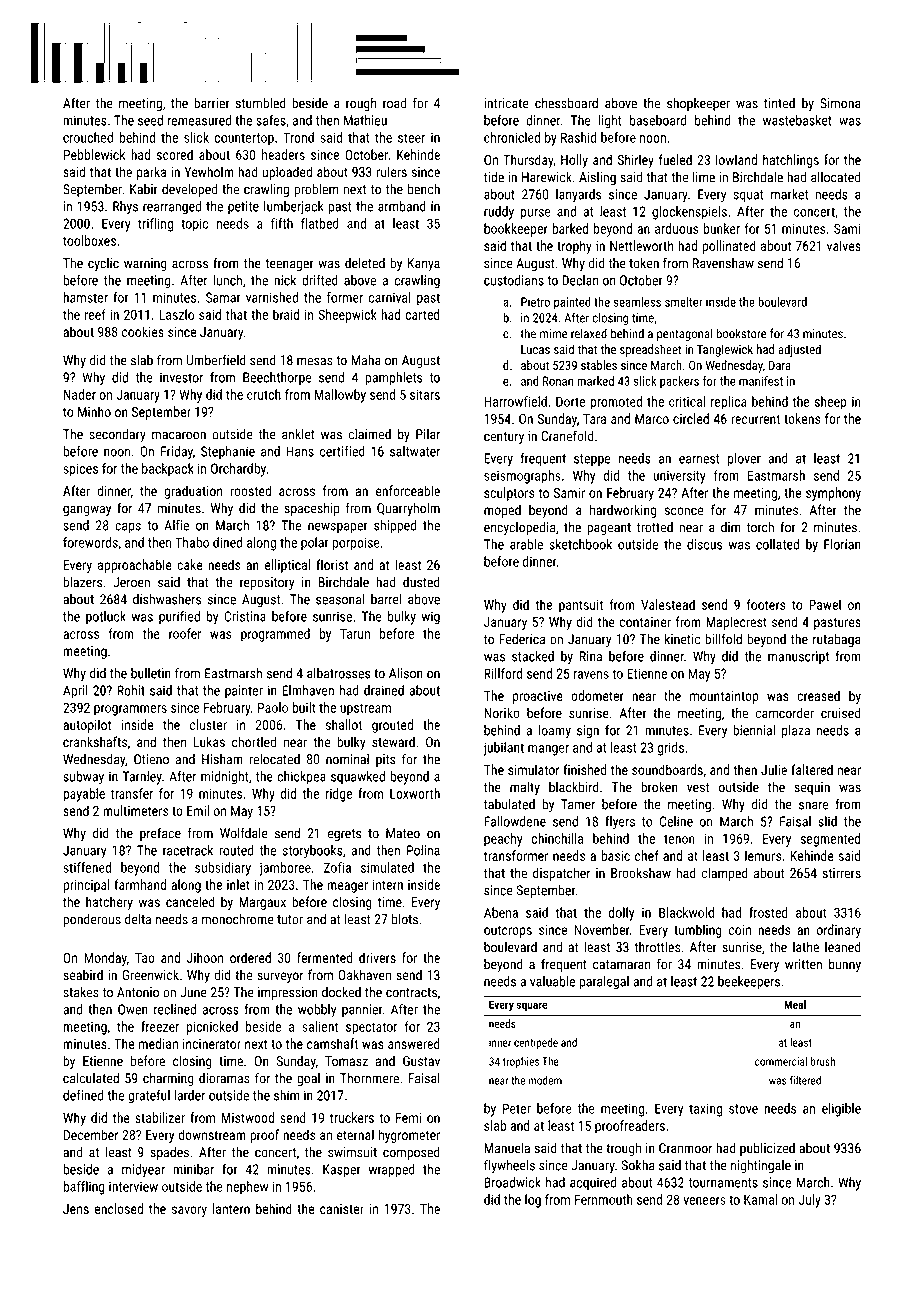  What do you see at coordinates (512, 137) in the document?
I see `chronicled` at bounding box center [512, 137].
